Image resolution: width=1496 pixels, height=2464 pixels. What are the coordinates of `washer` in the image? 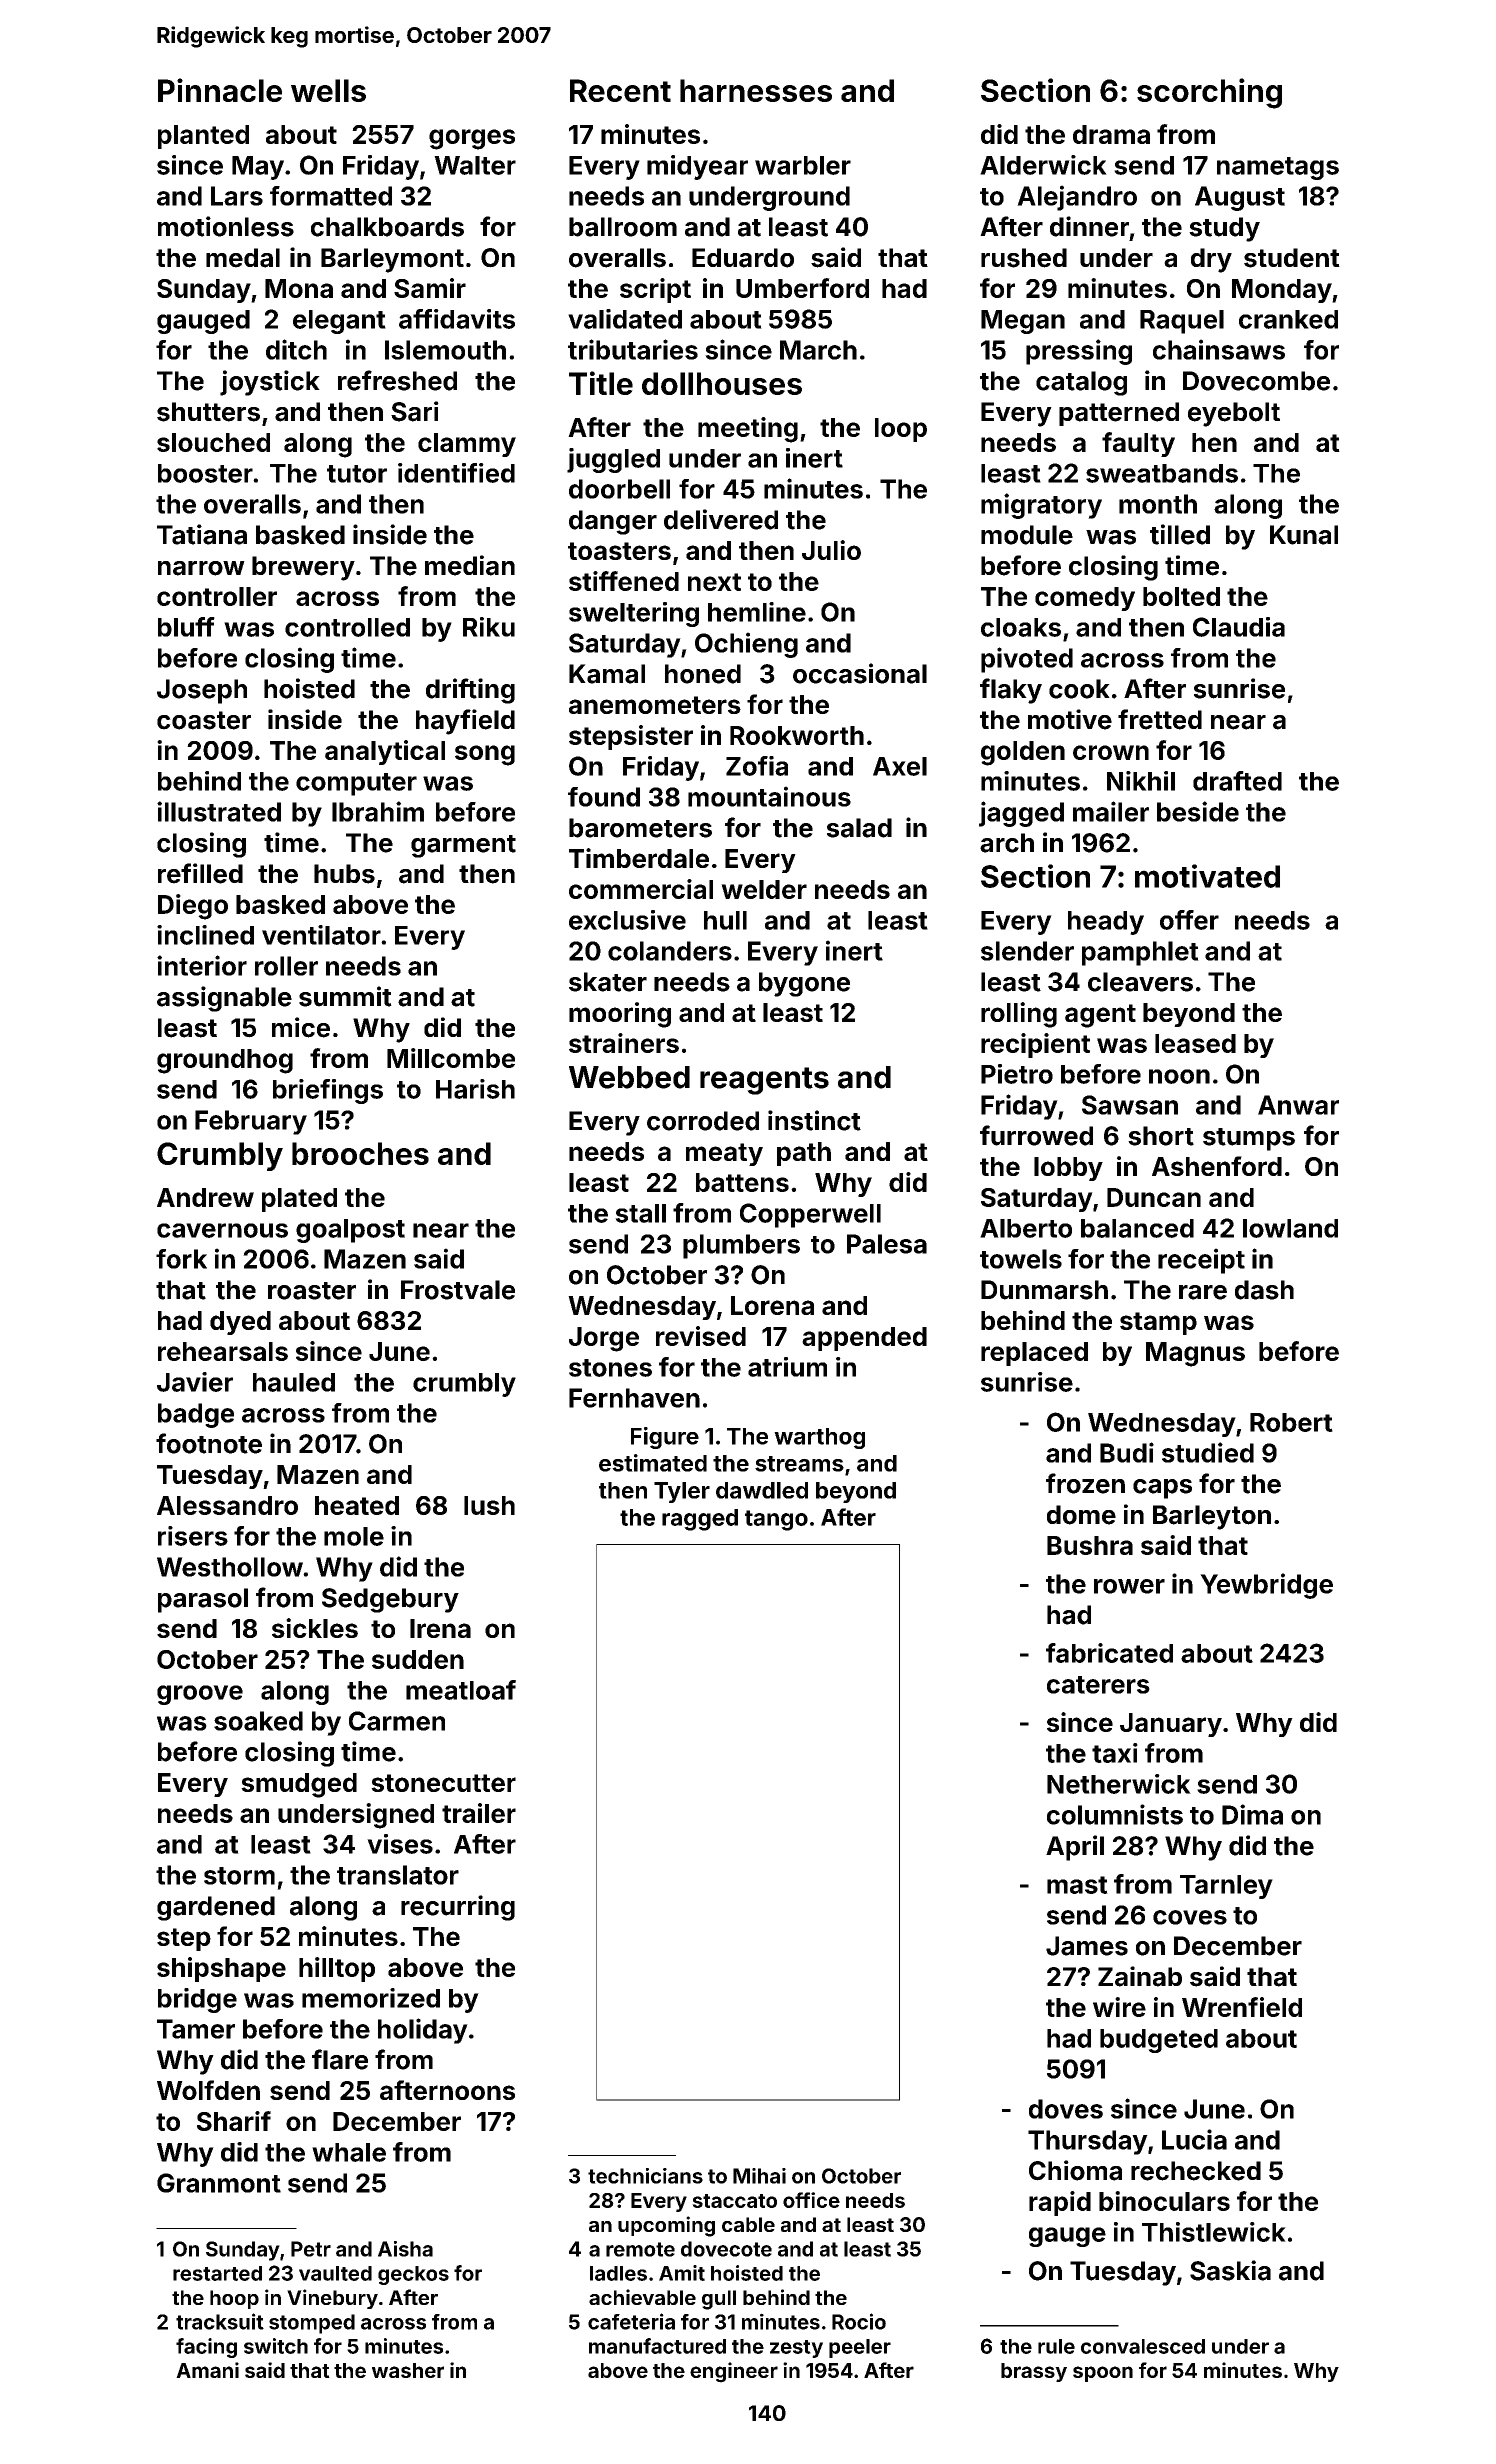 It's located at (408, 2370).
